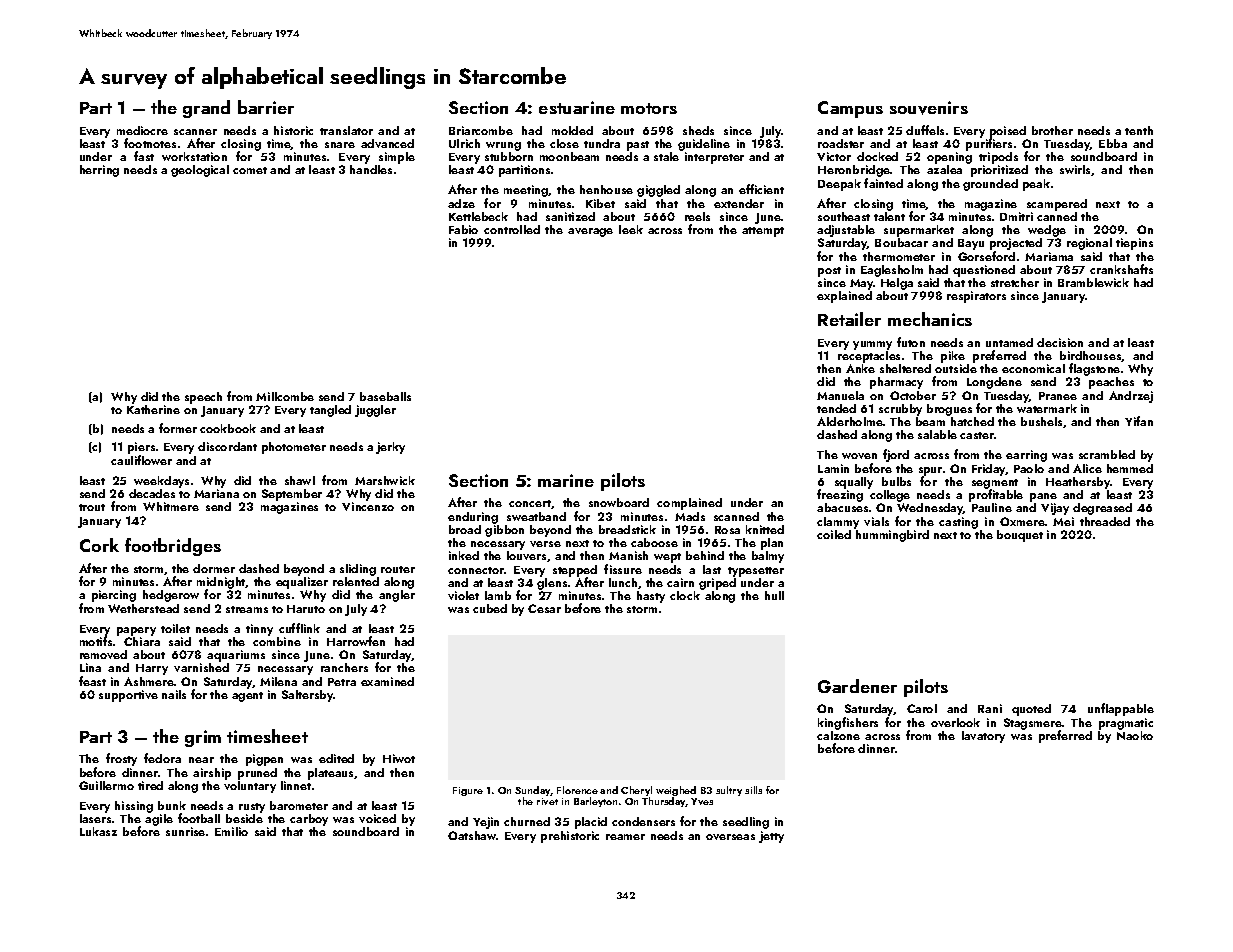 This image has width=1233, height=952. What do you see at coordinates (377, 818) in the image?
I see `voiced` at bounding box center [377, 818].
